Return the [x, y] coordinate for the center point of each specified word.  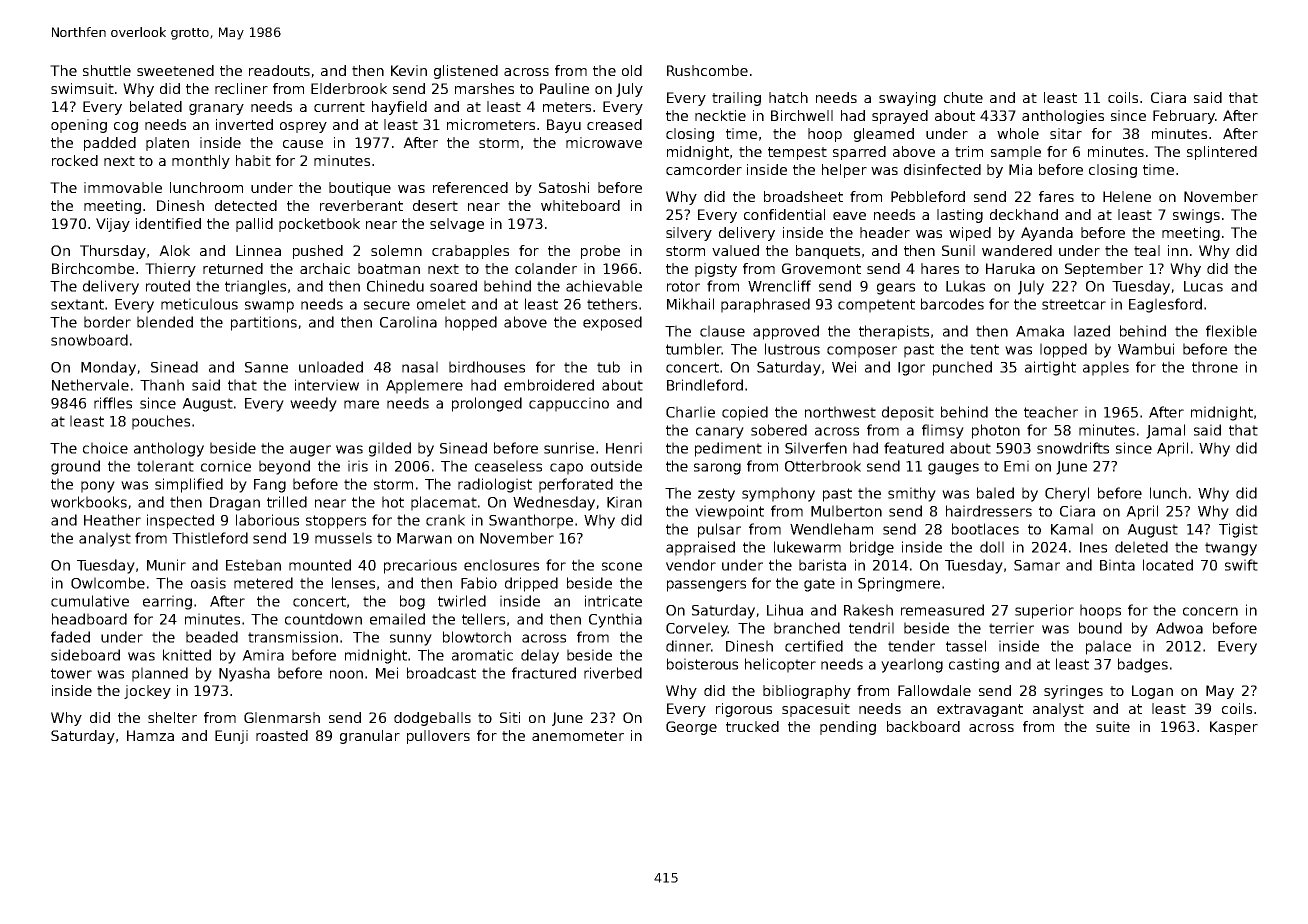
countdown [323, 619]
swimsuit [82, 88]
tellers [483, 619]
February [1184, 117]
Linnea [258, 250]
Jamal [1165, 431]
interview [327, 385]
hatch [788, 97]
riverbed [613, 673]
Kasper [1234, 728]
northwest [840, 412]
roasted [282, 735]
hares [940, 268]
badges [1143, 665]
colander [546, 268]
